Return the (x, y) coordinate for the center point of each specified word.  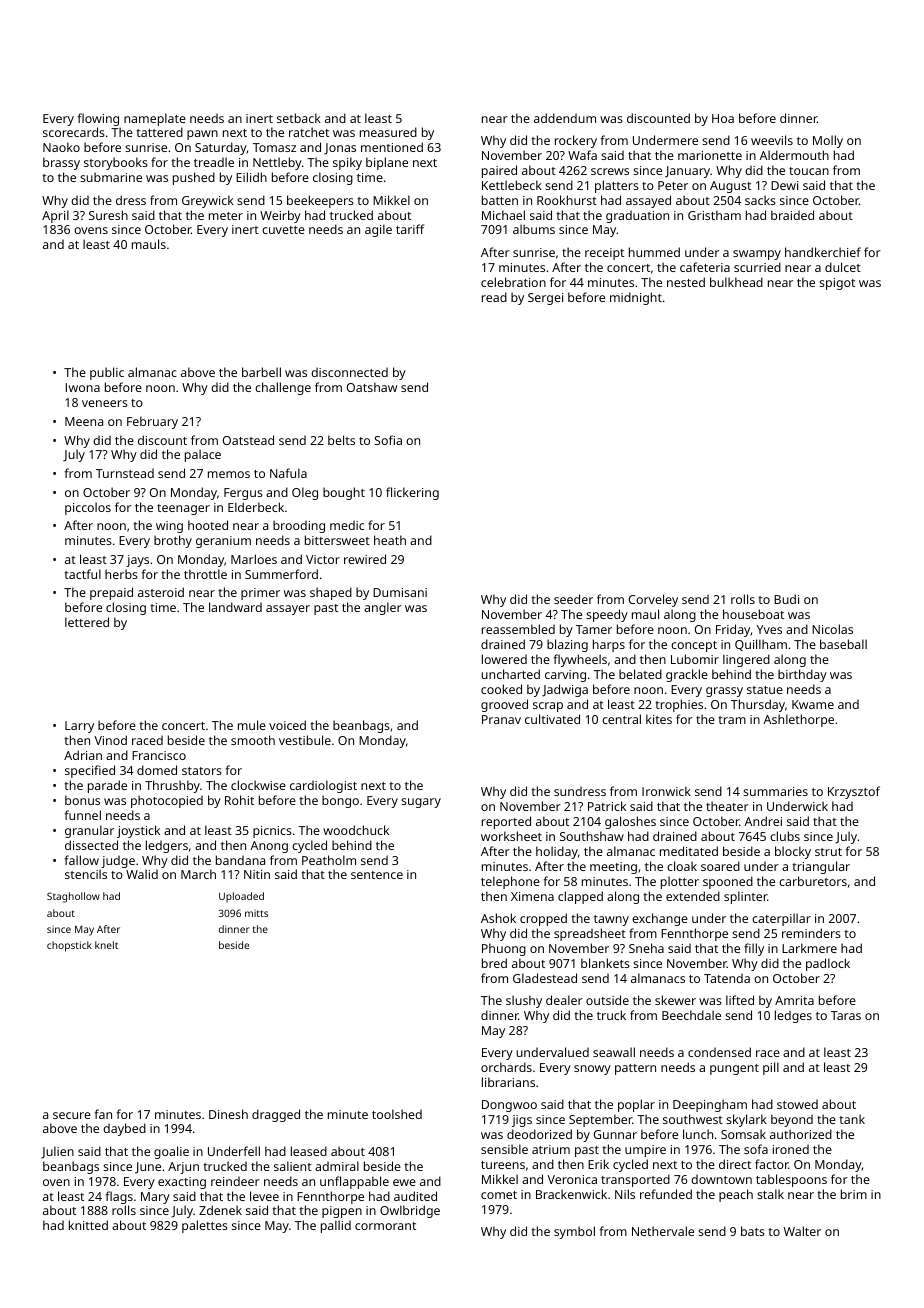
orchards (506, 1067)
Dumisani (400, 592)
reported (506, 822)
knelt (106, 945)
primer (260, 594)
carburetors (813, 881)
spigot (837, 284)
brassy (61, 163)
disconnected (349, 372)
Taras (846, 1015)
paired (499, 171)
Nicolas (832, 629)
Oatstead (248, 440)
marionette (710, 155)
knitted (88, 1225)
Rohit (239, 800)
